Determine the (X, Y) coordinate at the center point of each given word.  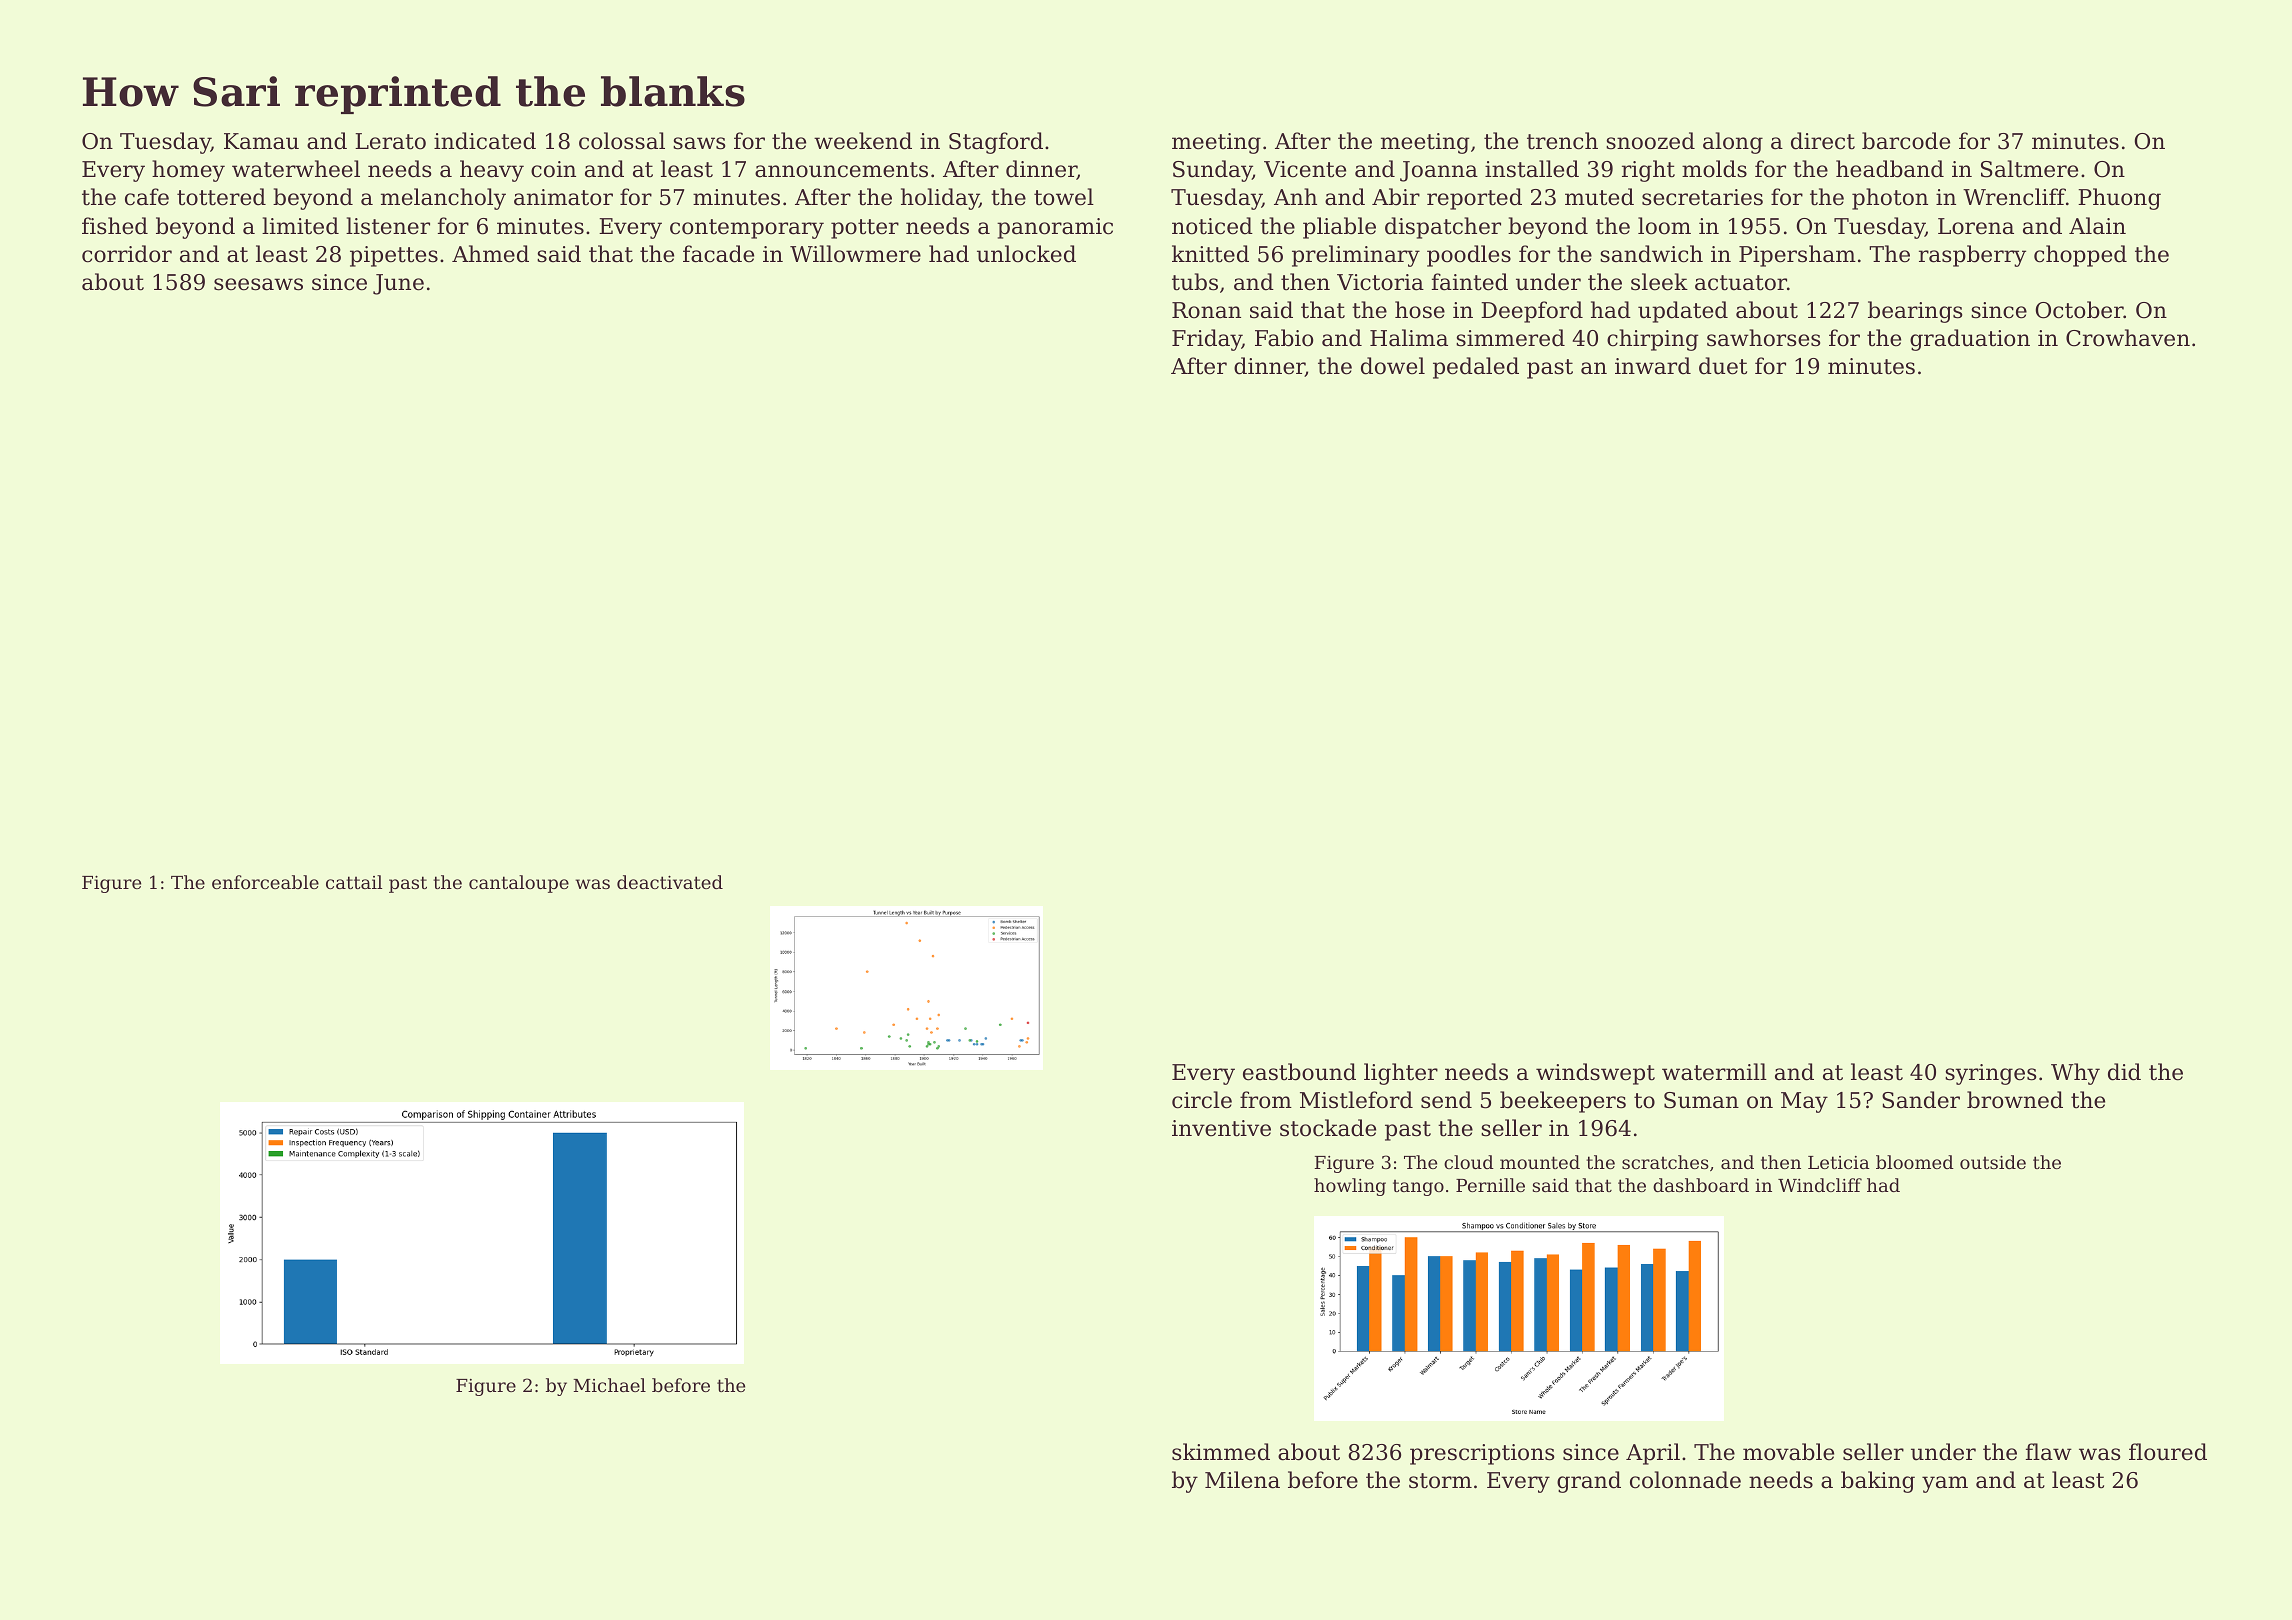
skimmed (1221, 1452)
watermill (1714, 1072)
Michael (609, 1385)
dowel (1393, 366)
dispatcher (1443, 228)
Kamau (261, 141)
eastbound (1299, 1072)
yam (1945, 1484)
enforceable (265, 882)
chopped (2080, 256)
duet (1723, 366)
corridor (127, 254)
